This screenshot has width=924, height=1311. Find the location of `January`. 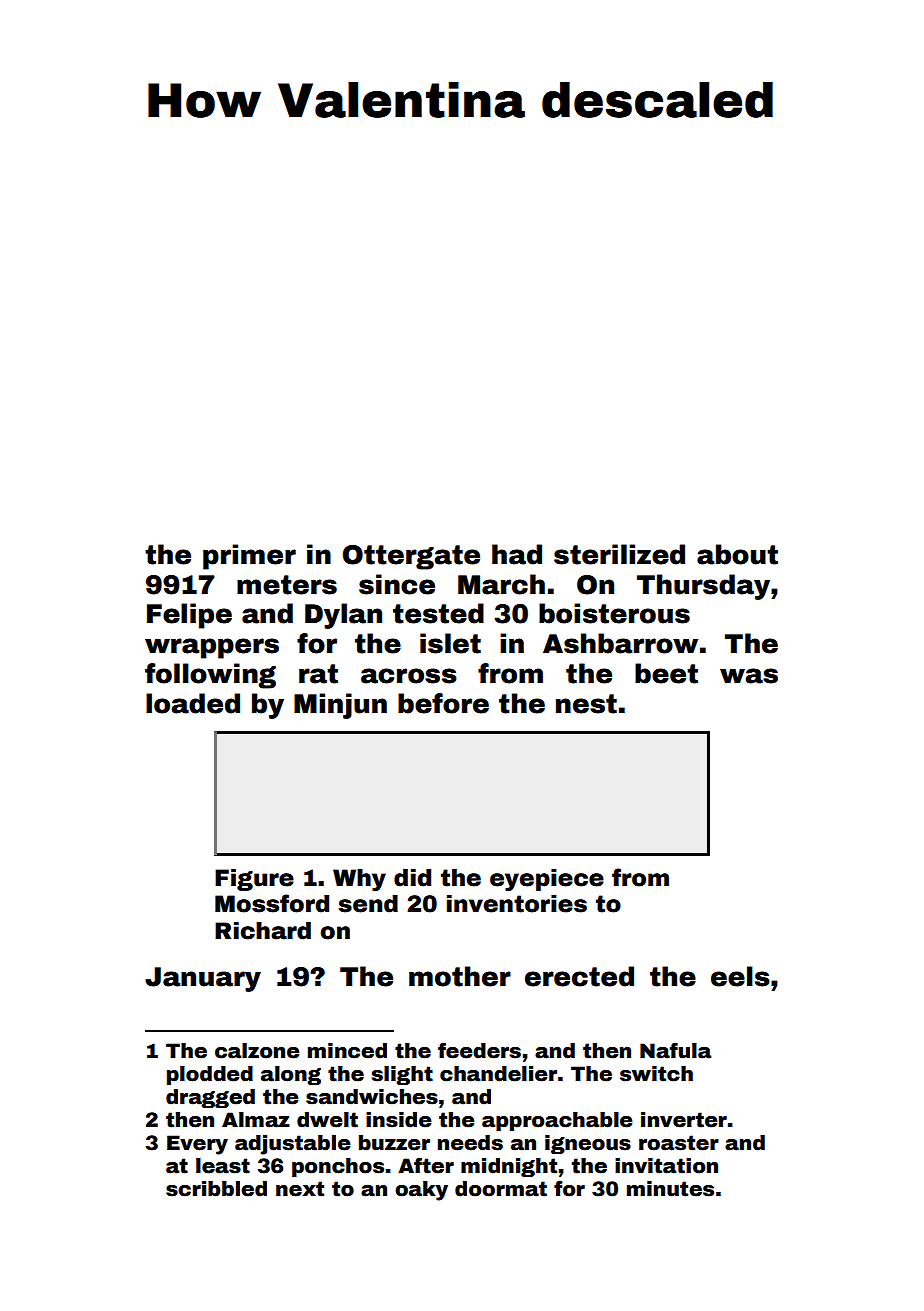

January is located at coordinates (203, 979).
